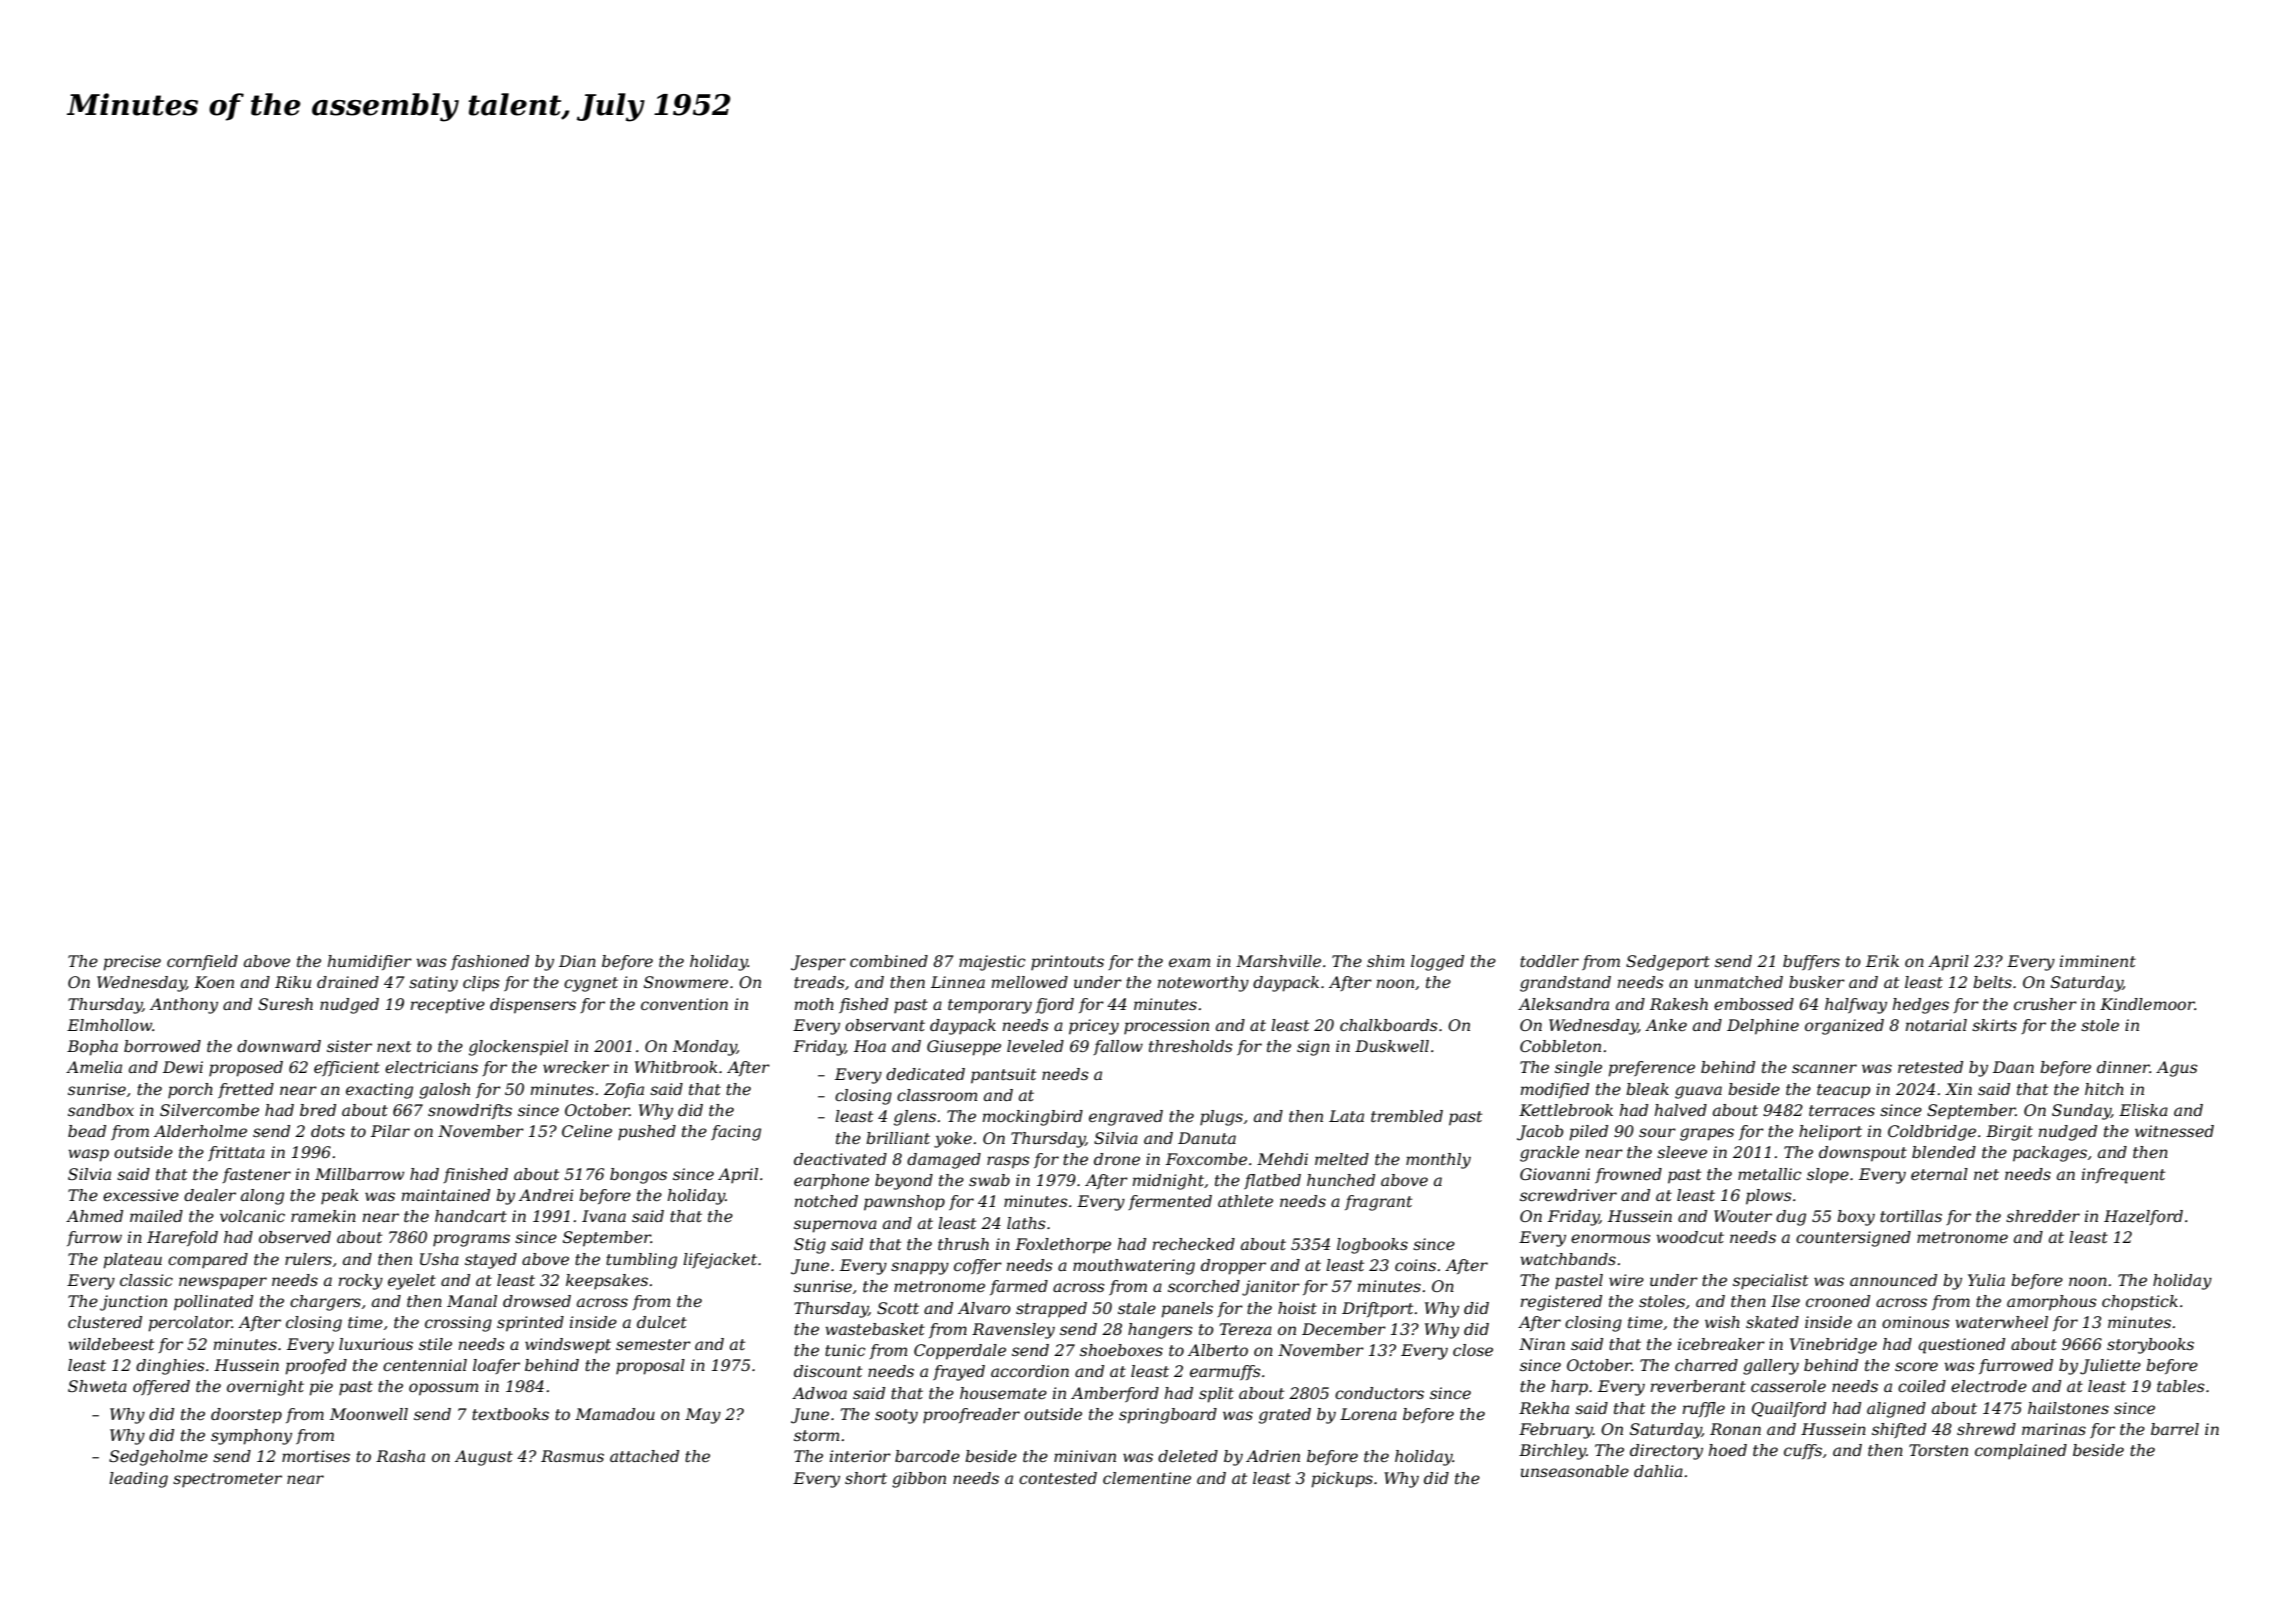  I want to click on Mamadou, so click(615, 1414).
